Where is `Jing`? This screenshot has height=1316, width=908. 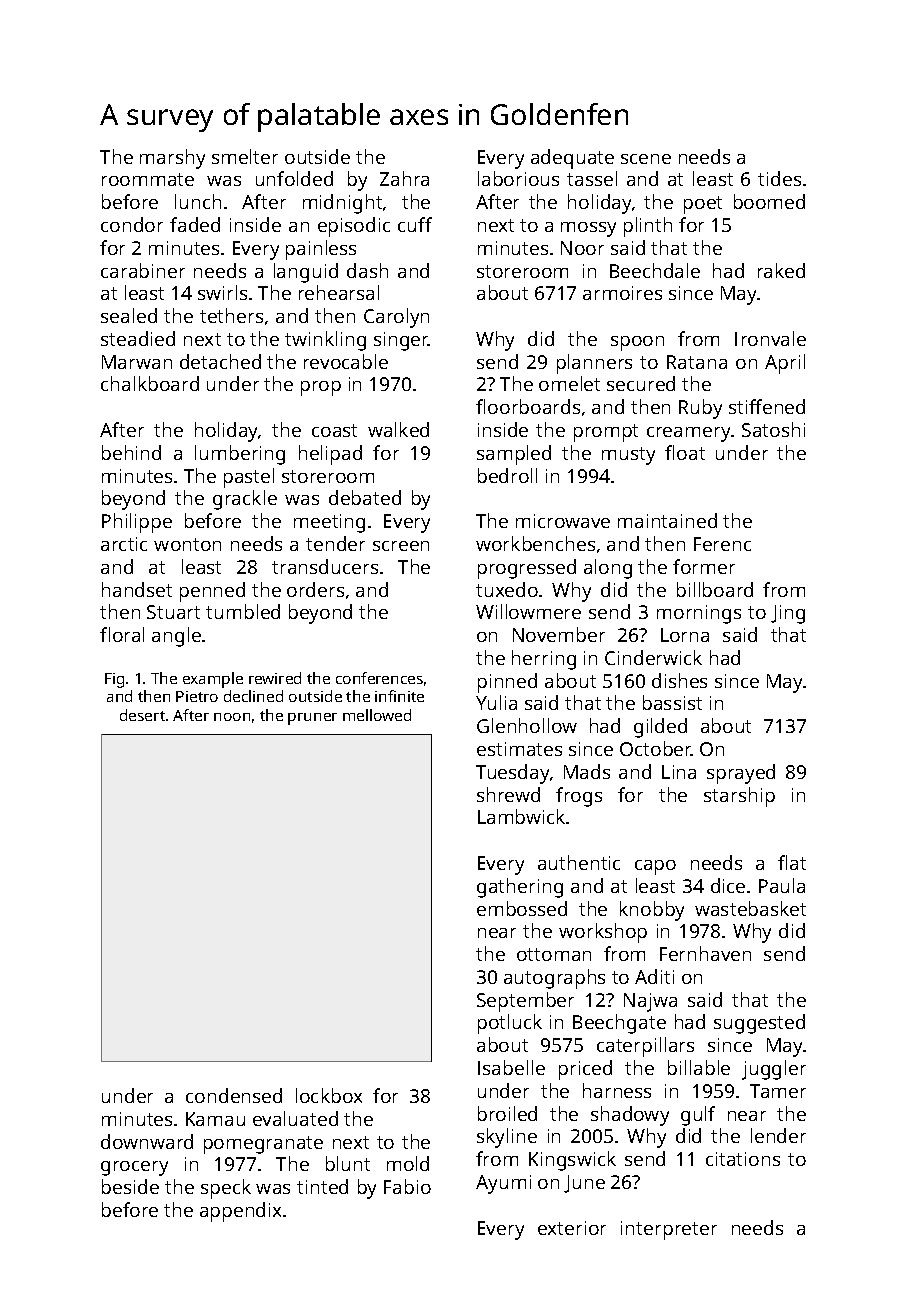 Jing is located at coordinates (788, 614).
